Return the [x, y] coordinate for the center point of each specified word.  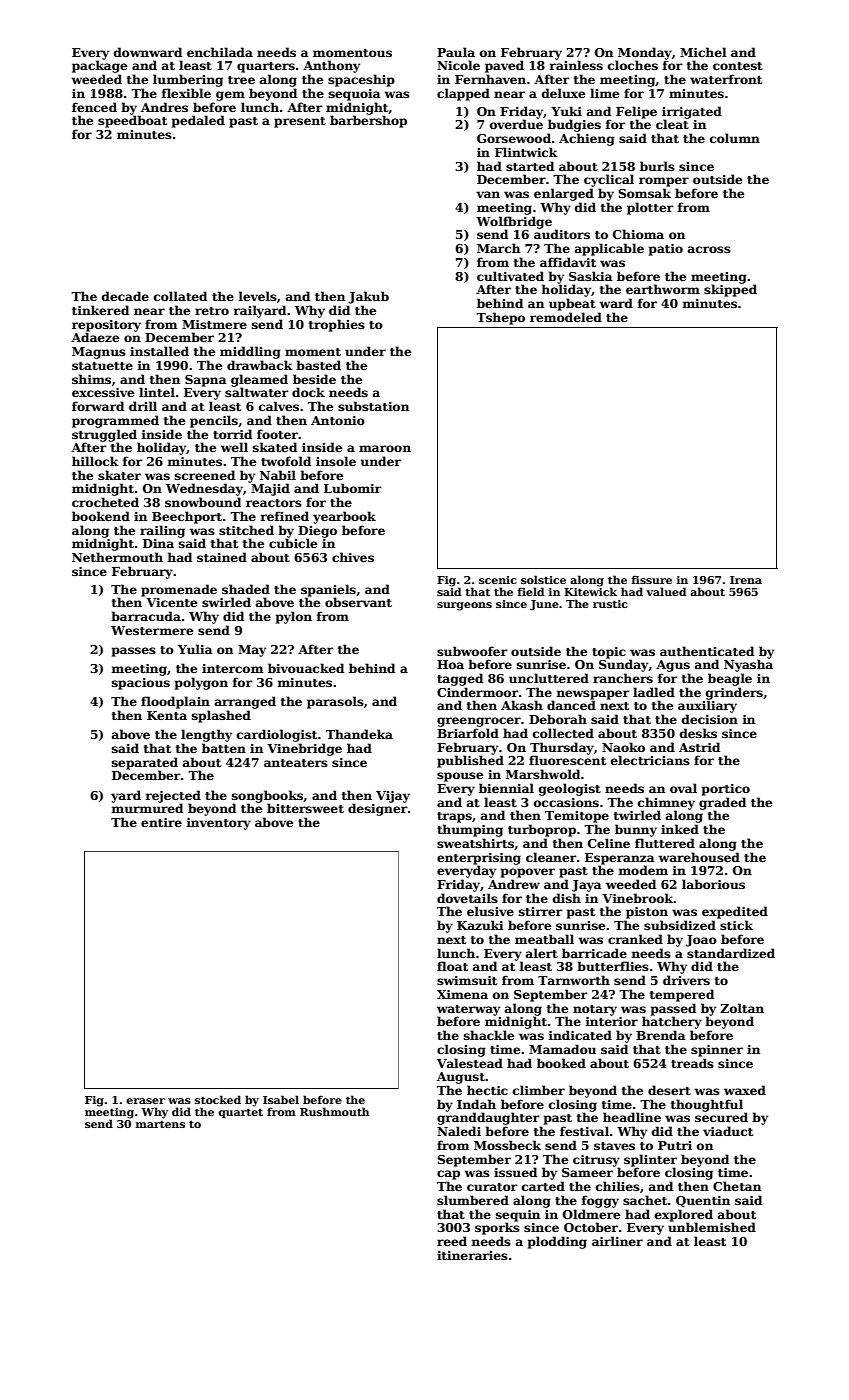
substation [373, 406]
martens [160, 1124]
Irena [746, 580]
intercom [232, 668]
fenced [94, 107]
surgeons [464, 606]
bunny [636, 830]
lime [604, 93]
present [300, 122]
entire [161, 822]
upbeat [572, 304]
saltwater [257, 392]
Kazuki [480, 925]
